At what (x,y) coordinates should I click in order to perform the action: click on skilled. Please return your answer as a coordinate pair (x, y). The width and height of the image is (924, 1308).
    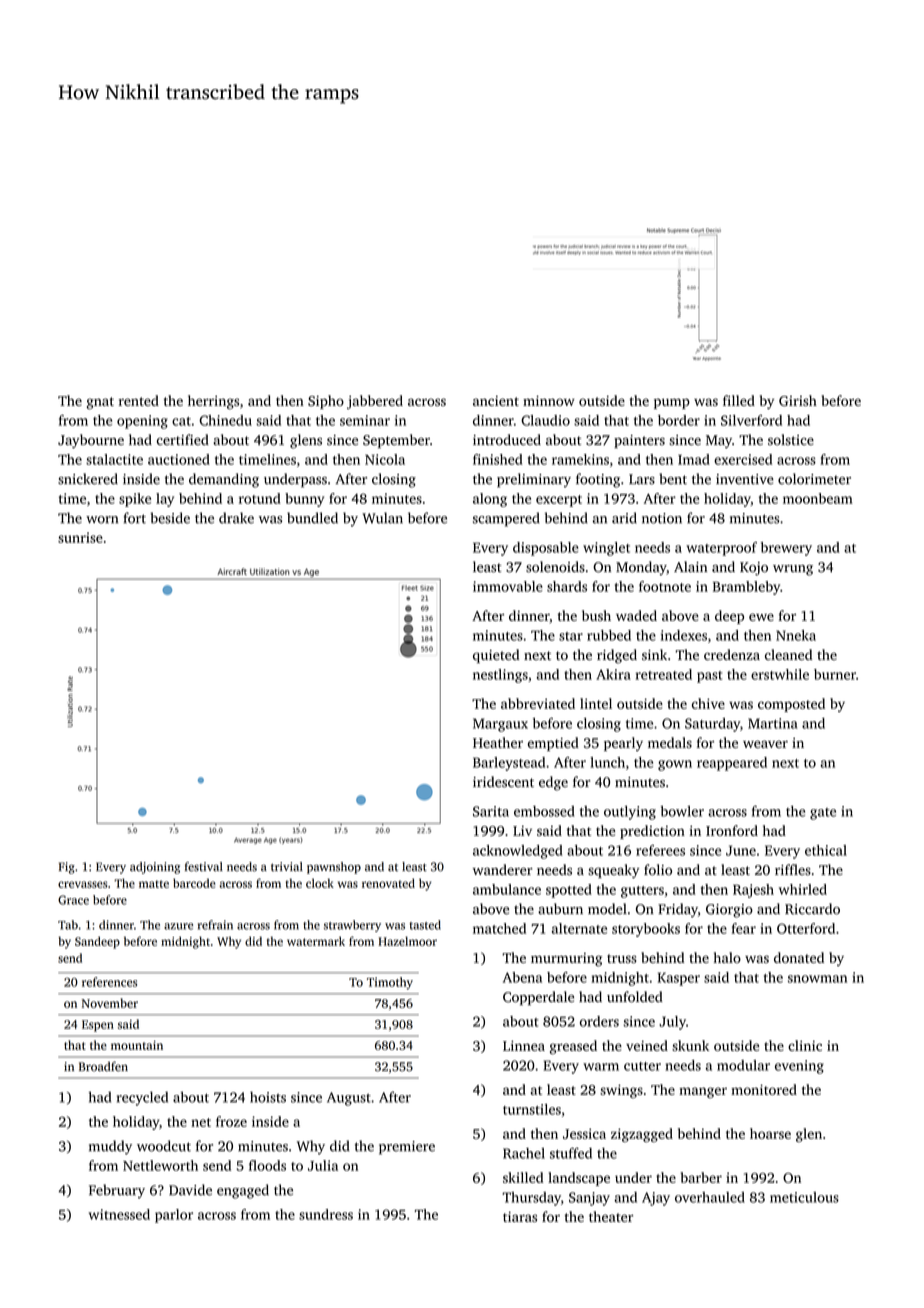
    Looking at the image, I should click on (523, 1177).
